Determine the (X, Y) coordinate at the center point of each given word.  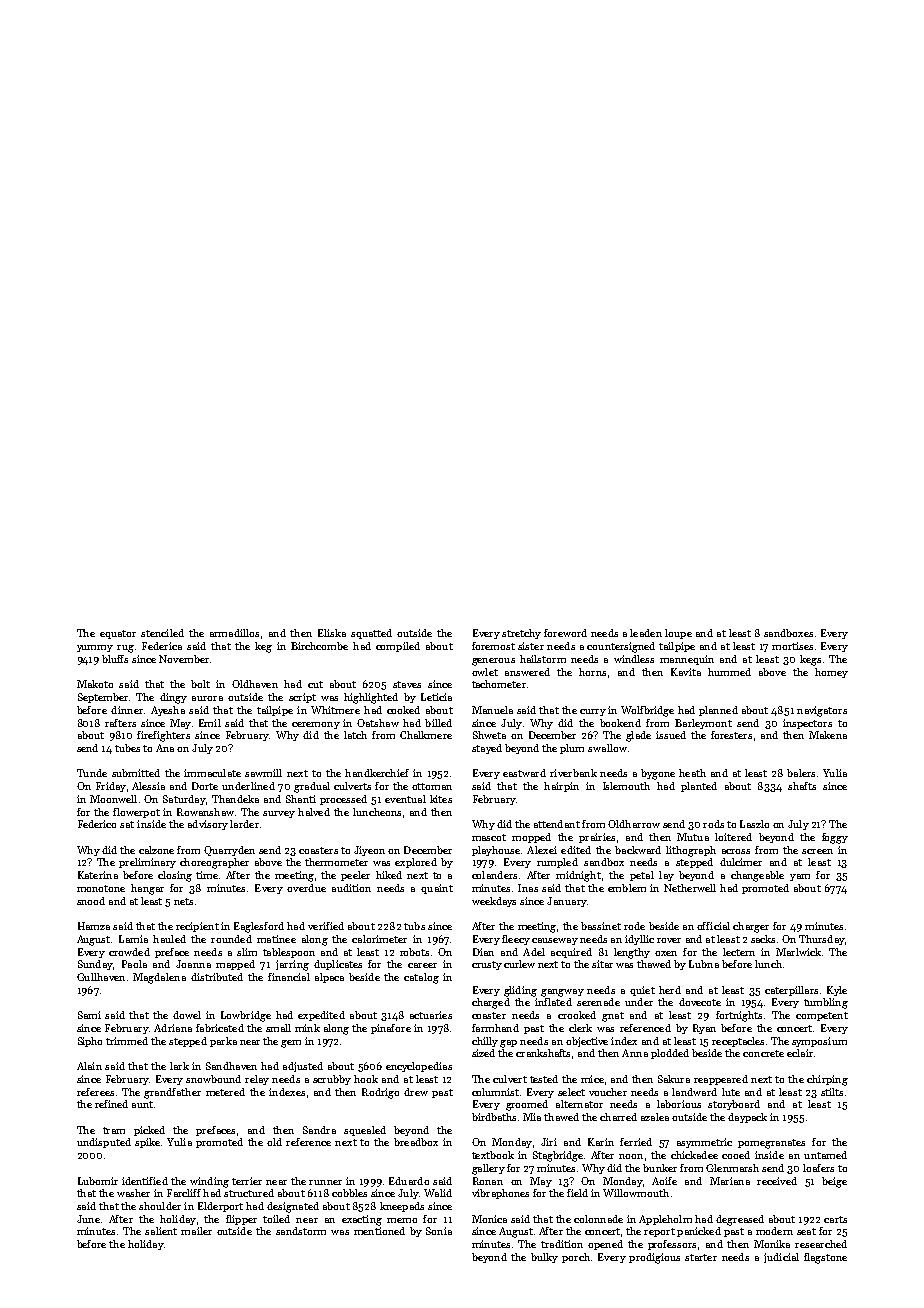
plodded (670, 1054)
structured (249, 1193)
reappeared (721, 1080)
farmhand (495, 1028)
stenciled (162, 633)
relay (257, 1080)
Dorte (205, 786)
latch (355, 735)
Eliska (332, 633)
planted (699, 787)
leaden (646, 633)
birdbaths (494, 1117)
